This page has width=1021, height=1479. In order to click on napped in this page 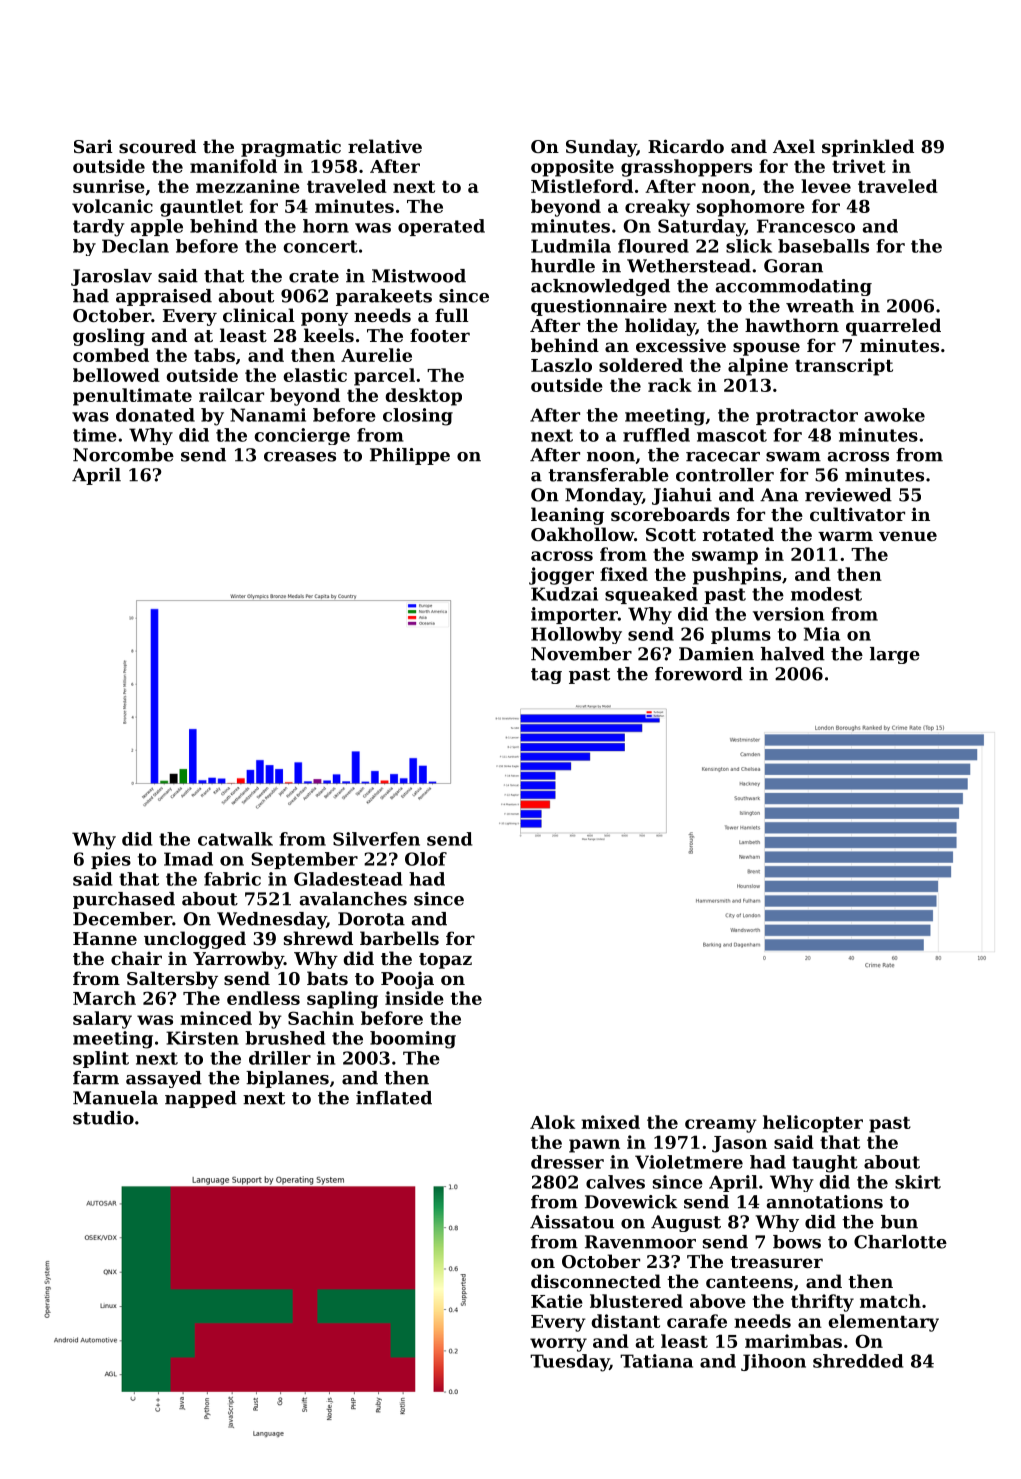, I will do `click(201, 1099)`.
